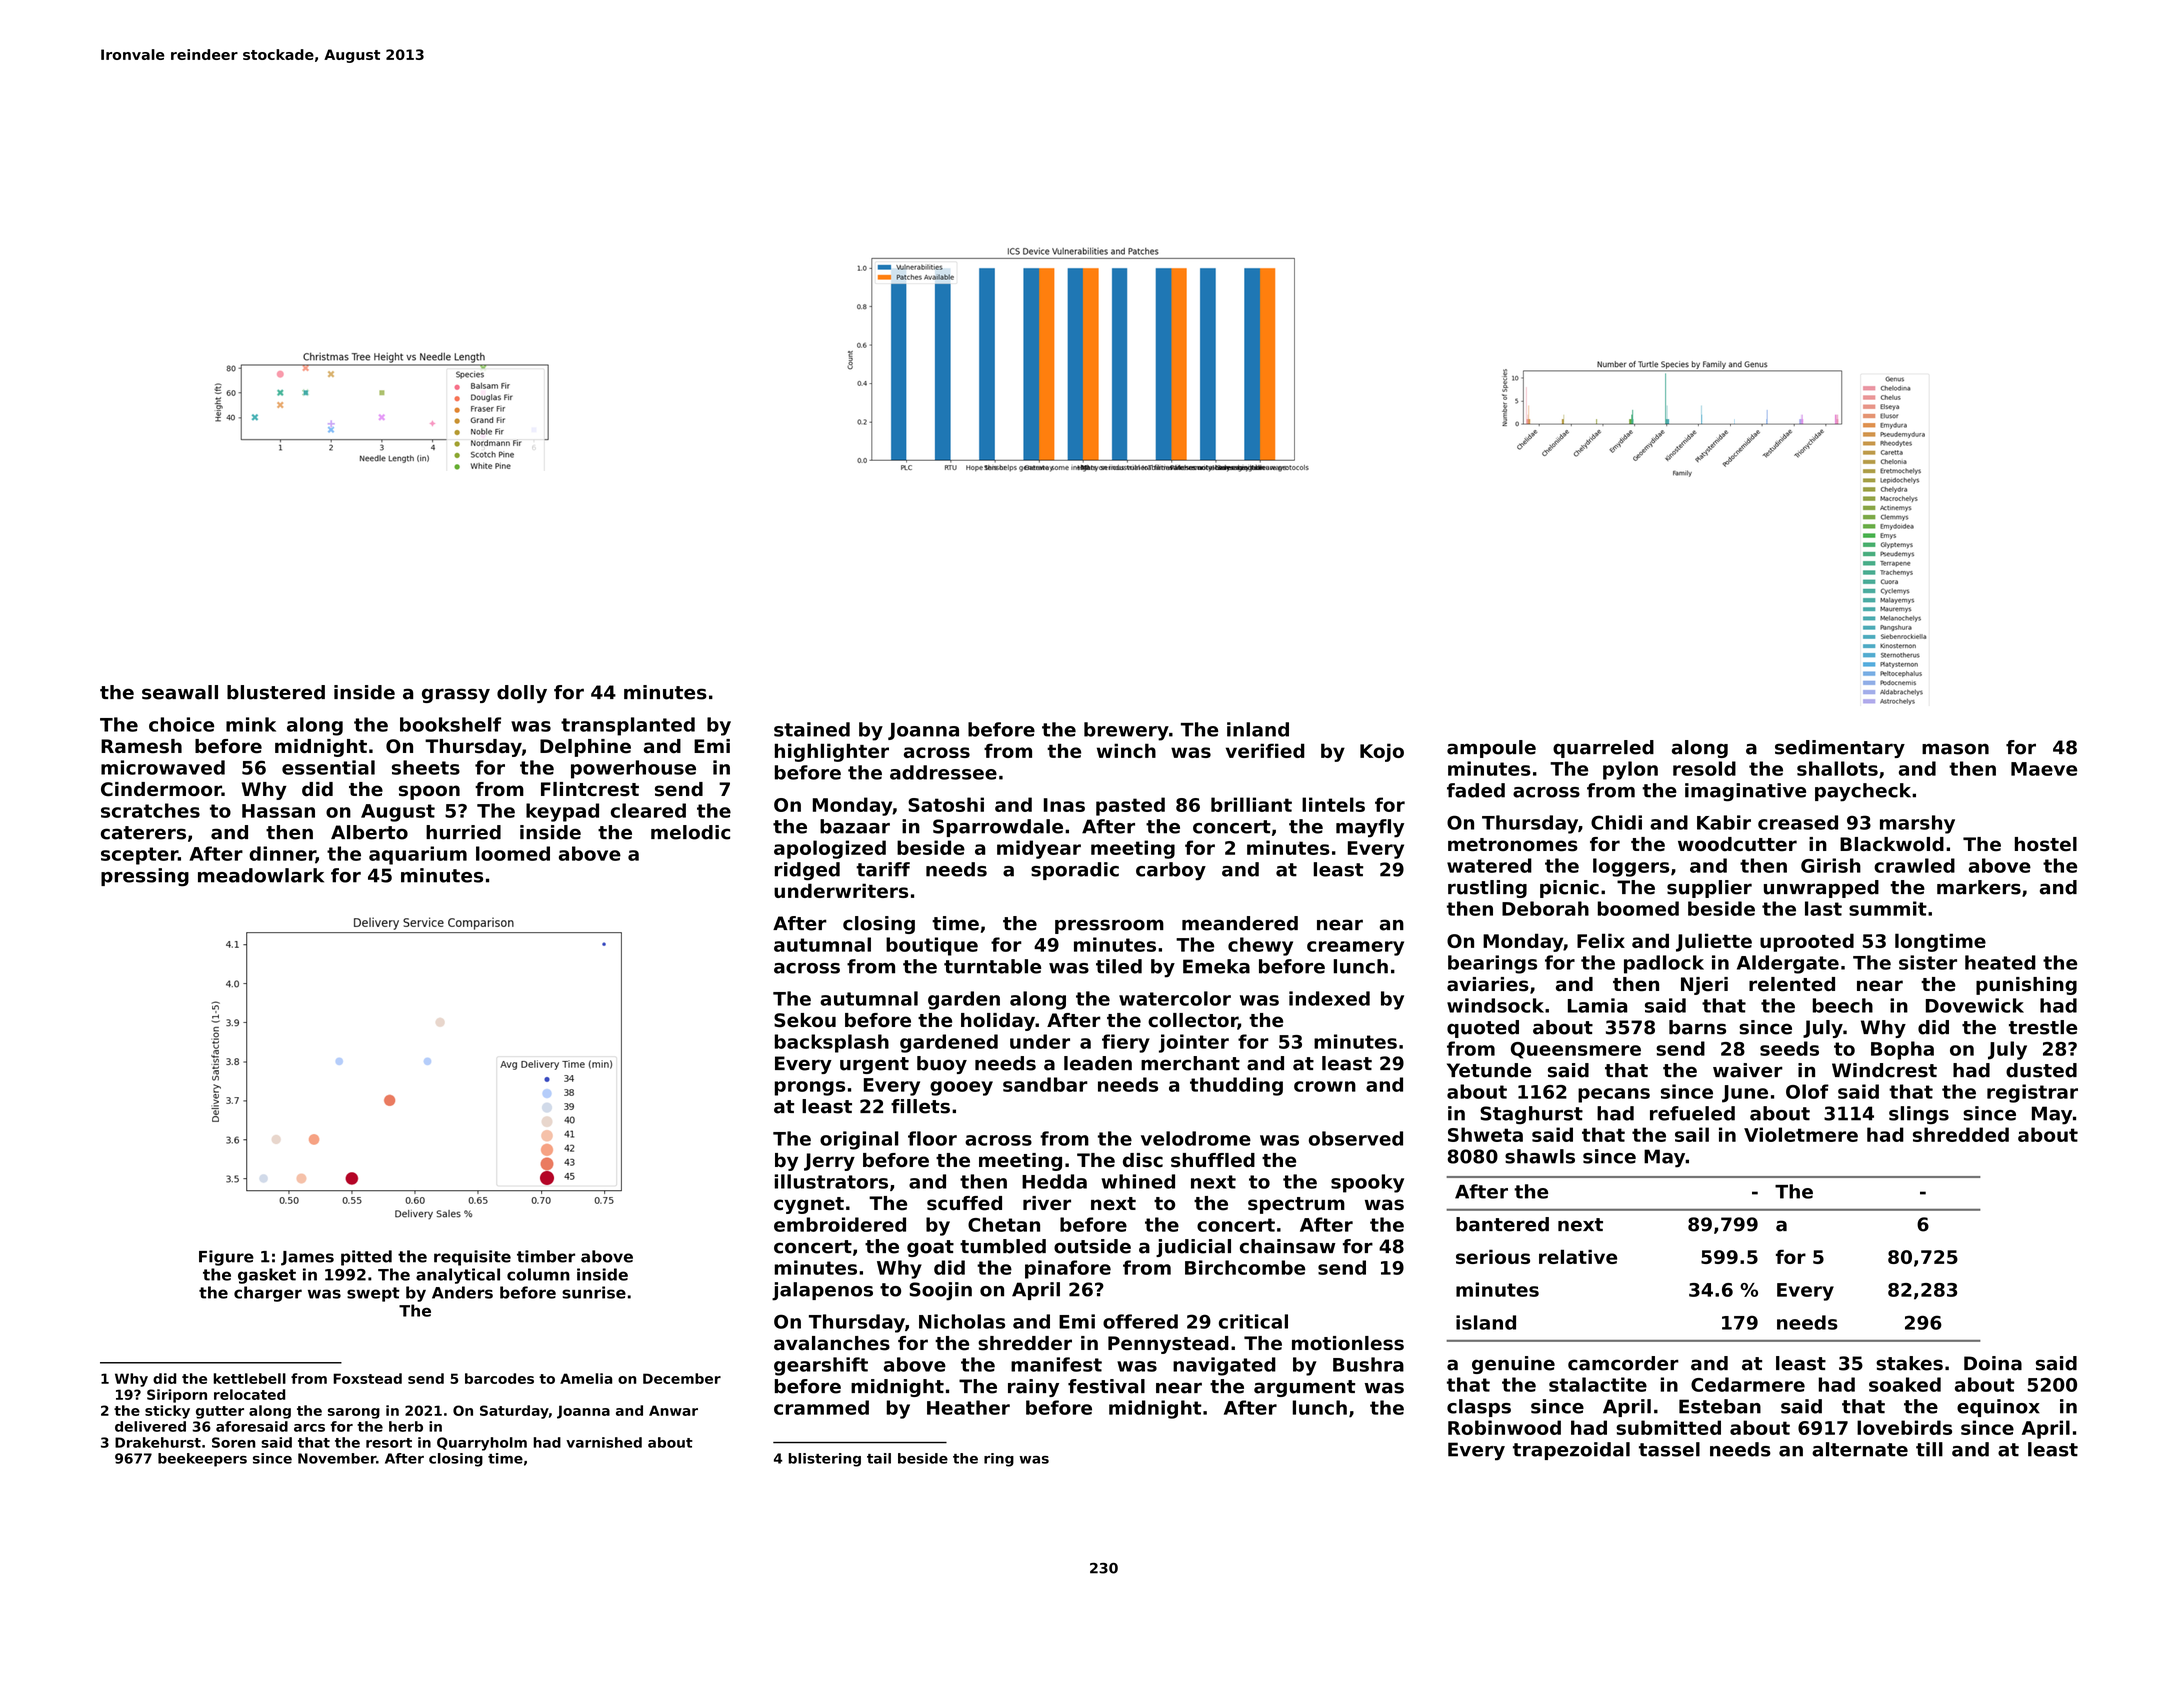  What do you see at coordinates (1840, 749) in the document?
I see `sedimentary` at bounding box center [1840, 749].
